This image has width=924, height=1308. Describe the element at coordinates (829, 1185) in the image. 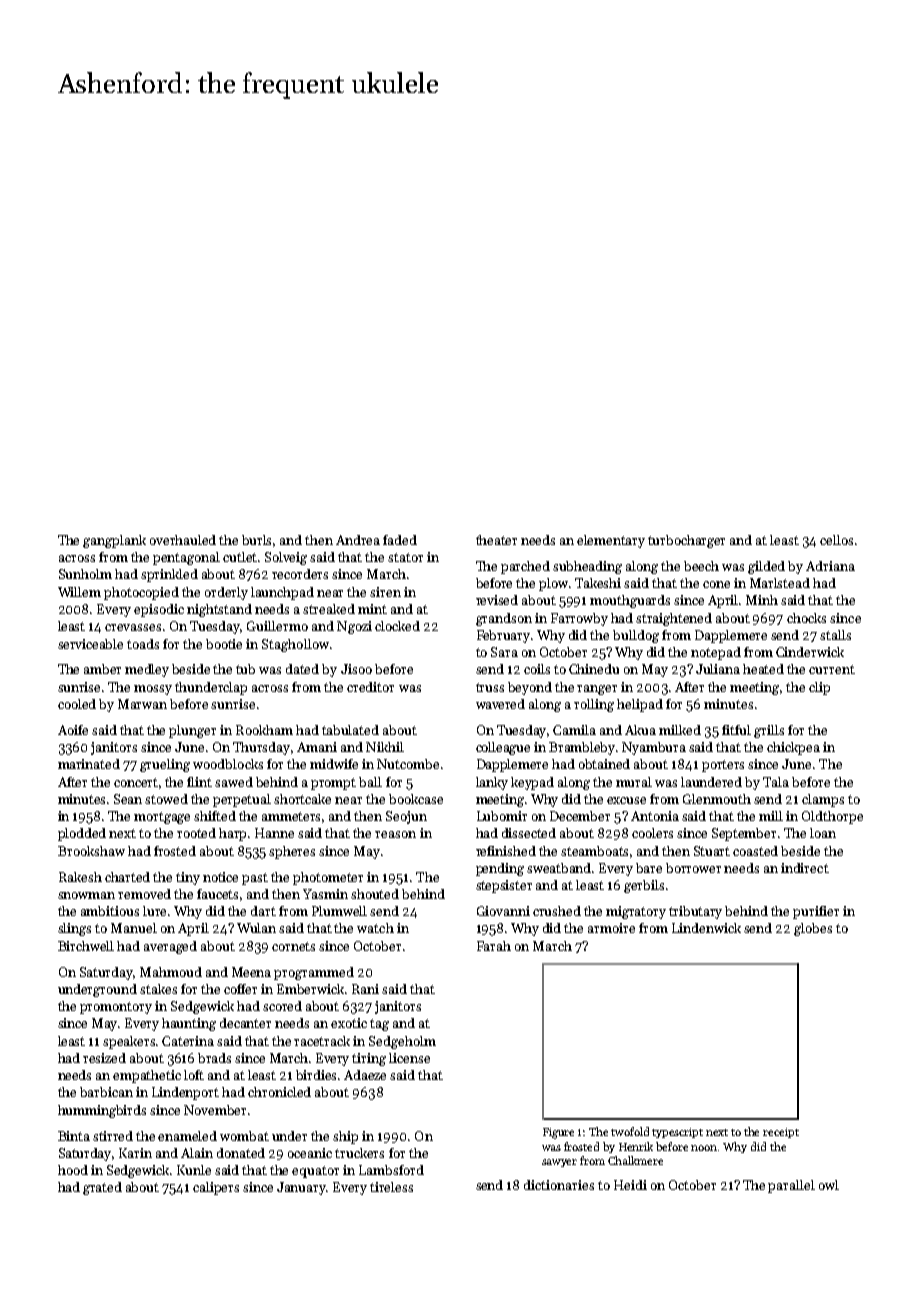

I see `owl` at that location.
